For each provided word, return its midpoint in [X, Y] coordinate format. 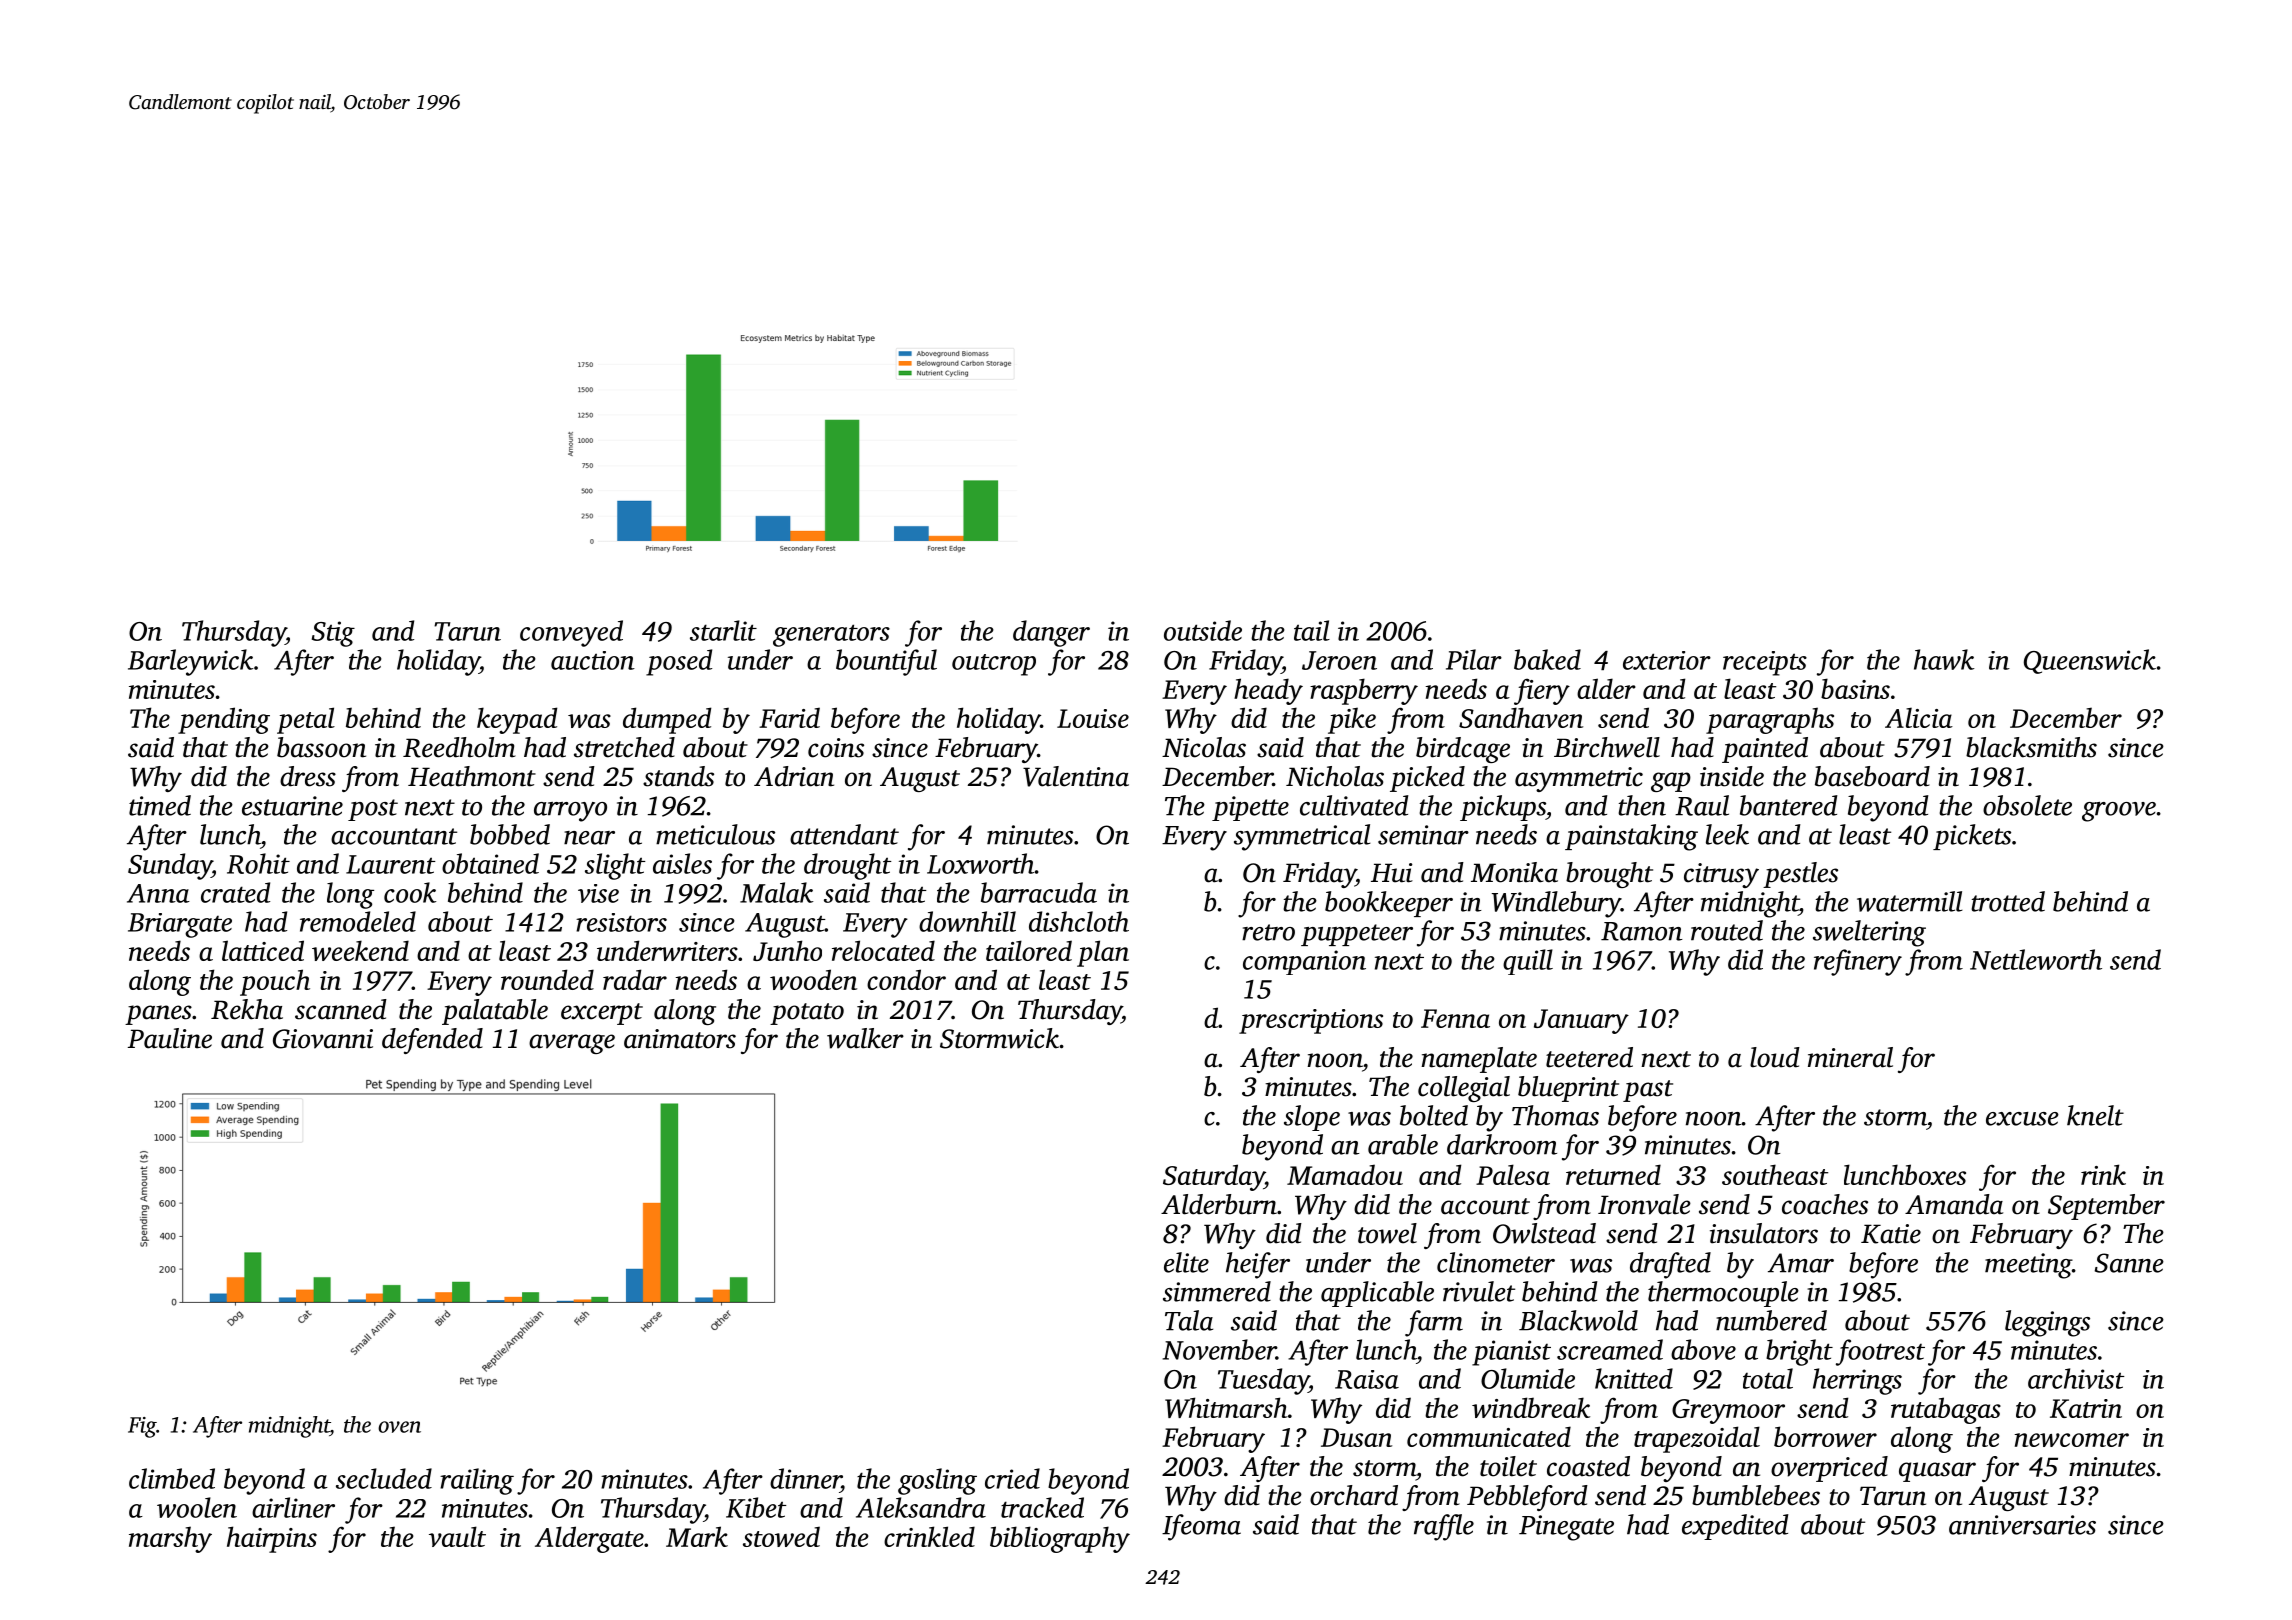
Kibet [756, 1507]
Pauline [170, 1038]
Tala [1189, 1320]
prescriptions [1311, 1021]
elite [1186, 1262]
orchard [1354, 1495]
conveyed [571, 633]
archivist [2076, 1378]
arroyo [570, 812]
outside [1203, 630]
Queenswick [2090, 661]
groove [2119, 812]
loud [1775, 1057]
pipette [1250, 808]
